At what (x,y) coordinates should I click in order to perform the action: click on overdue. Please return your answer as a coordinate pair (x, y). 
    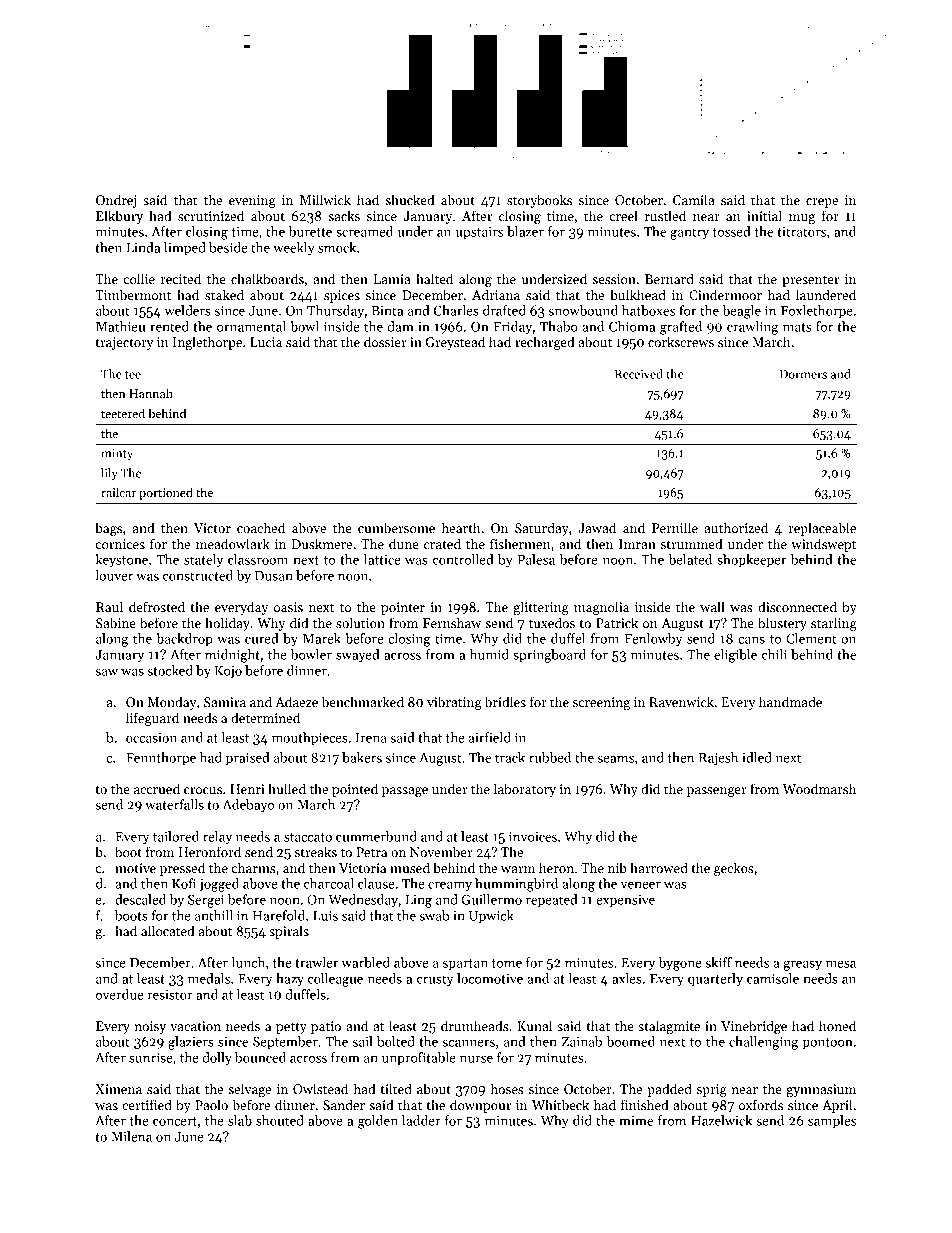
    Looking at the image, I should click on (120, 994).
